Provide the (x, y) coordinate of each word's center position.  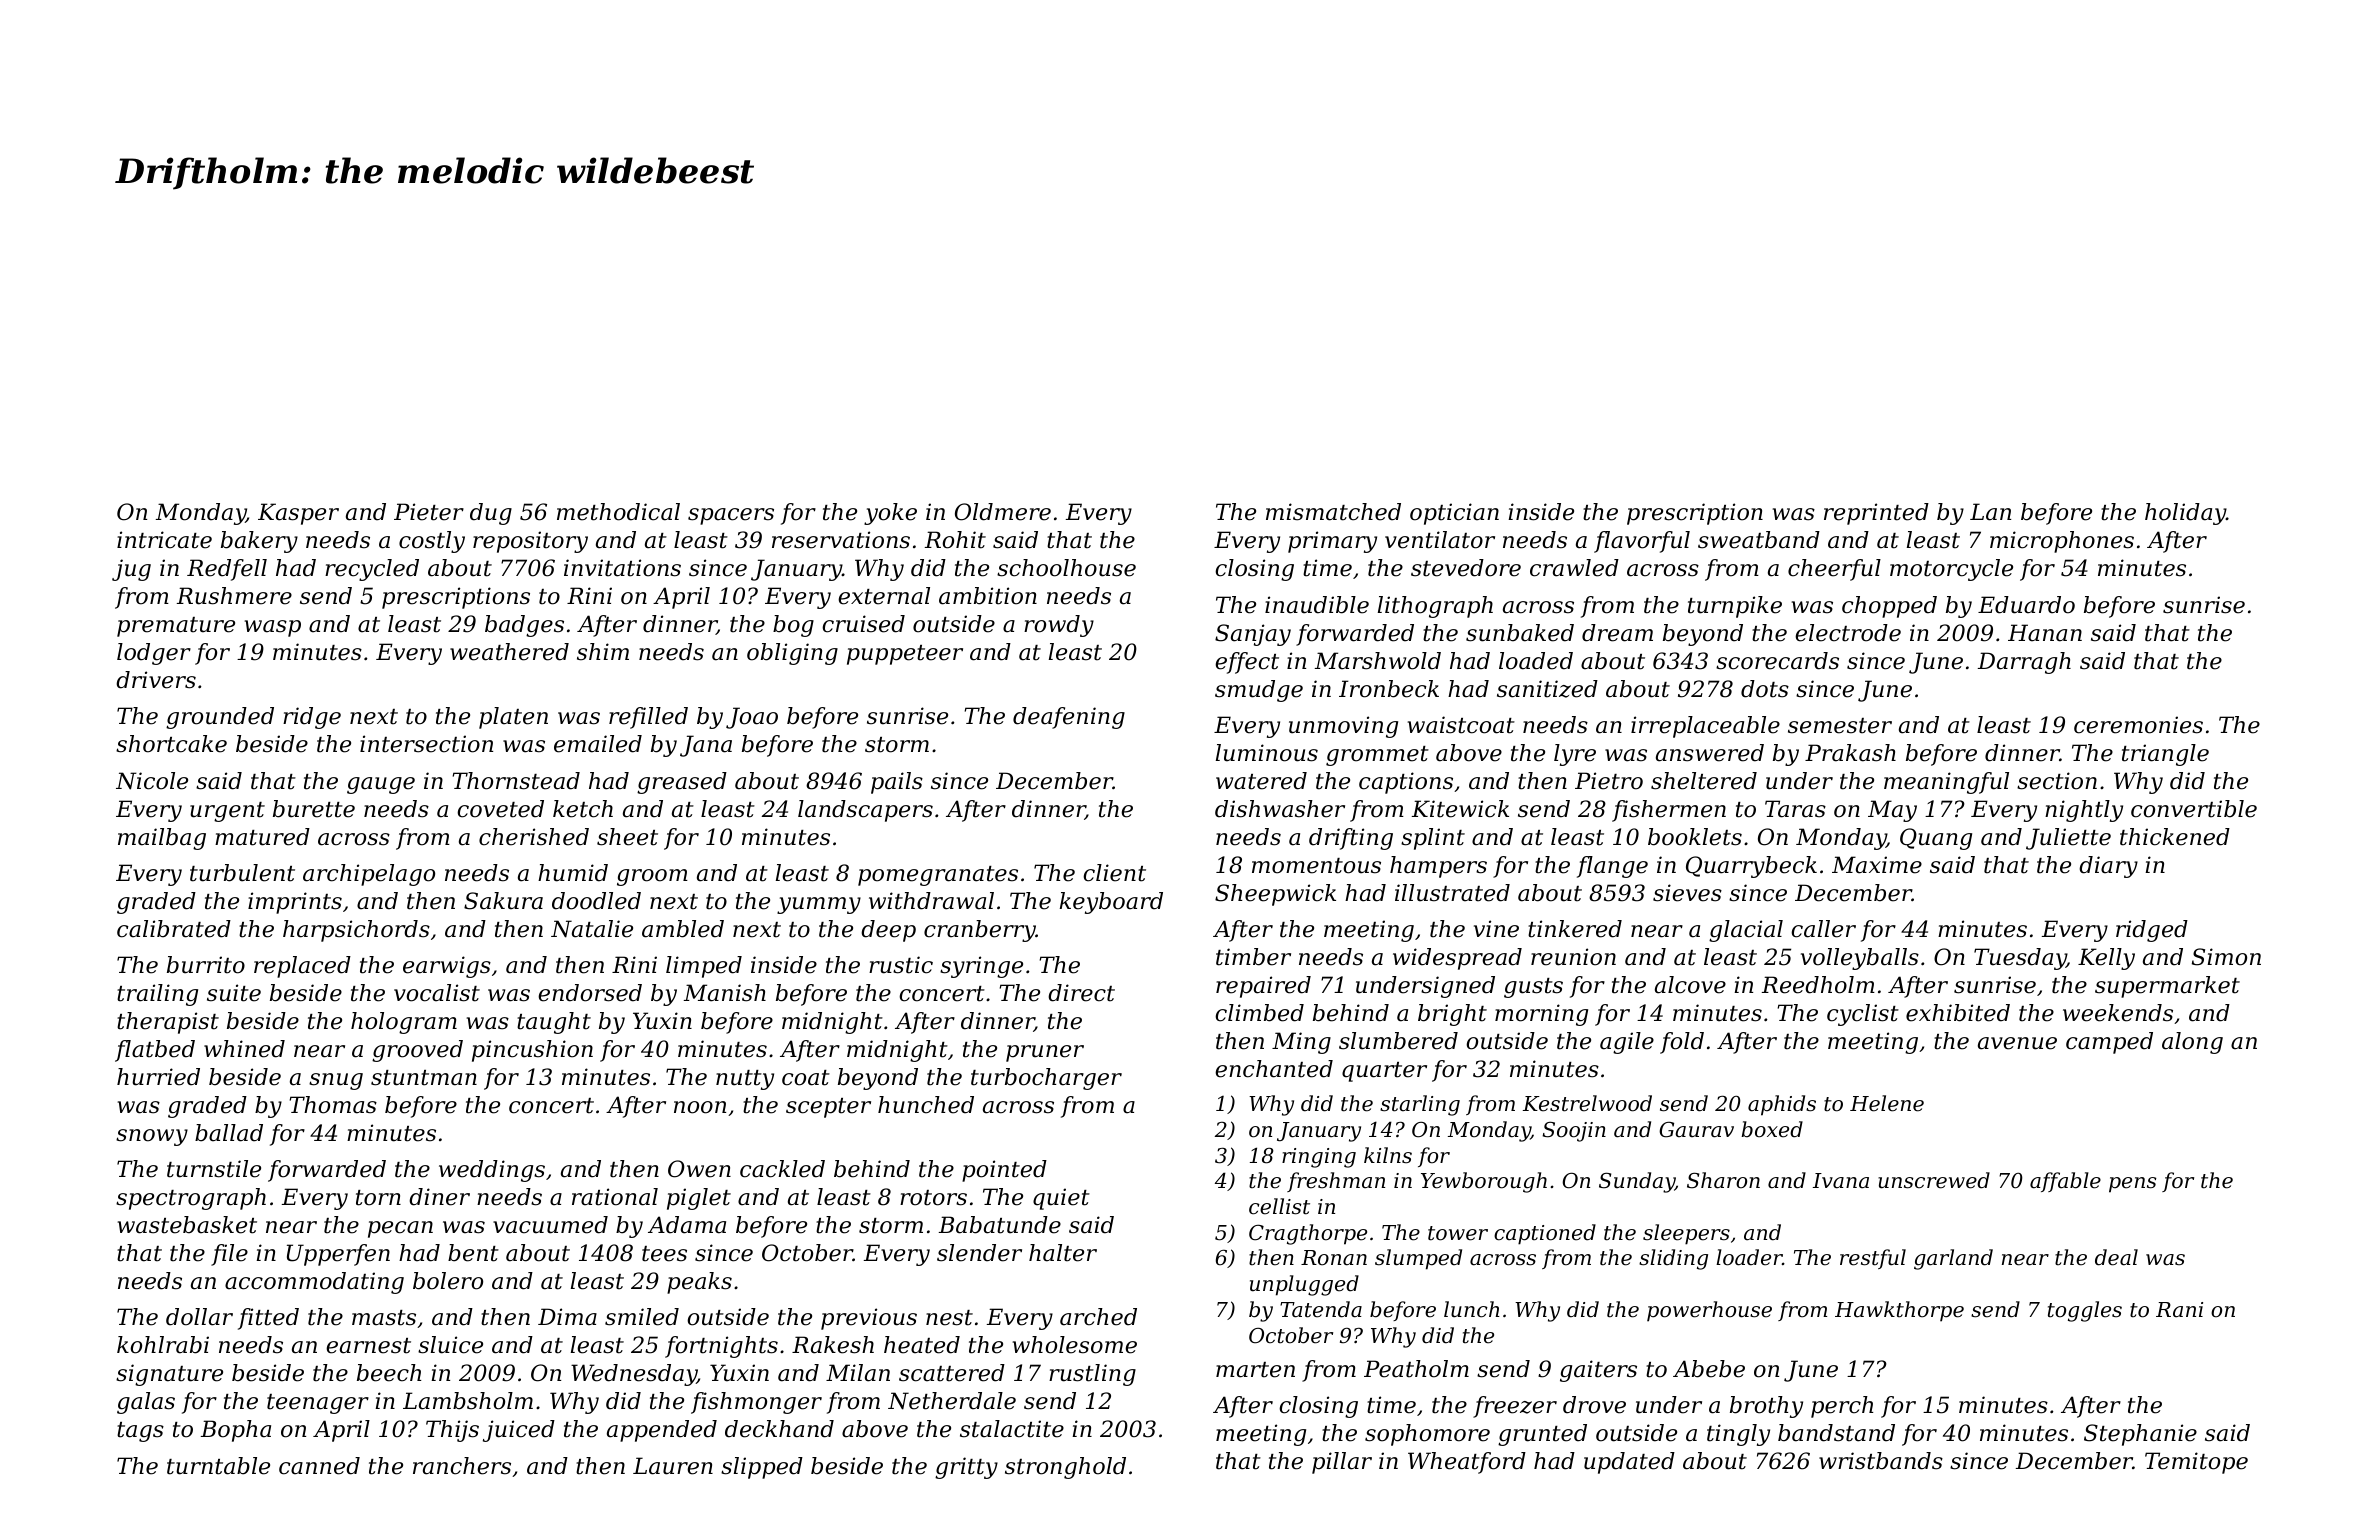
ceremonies (2138, 725)
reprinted (1876, 514)
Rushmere (234, 596)
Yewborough (1484, 1182)
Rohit (955, 540)
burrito (206, 965)
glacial (1746, 931)
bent (473, 1253)
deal (2116, 1257)
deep (888, 931)
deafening (1069, 718)
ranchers (462, 1466)
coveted (500, 809)
